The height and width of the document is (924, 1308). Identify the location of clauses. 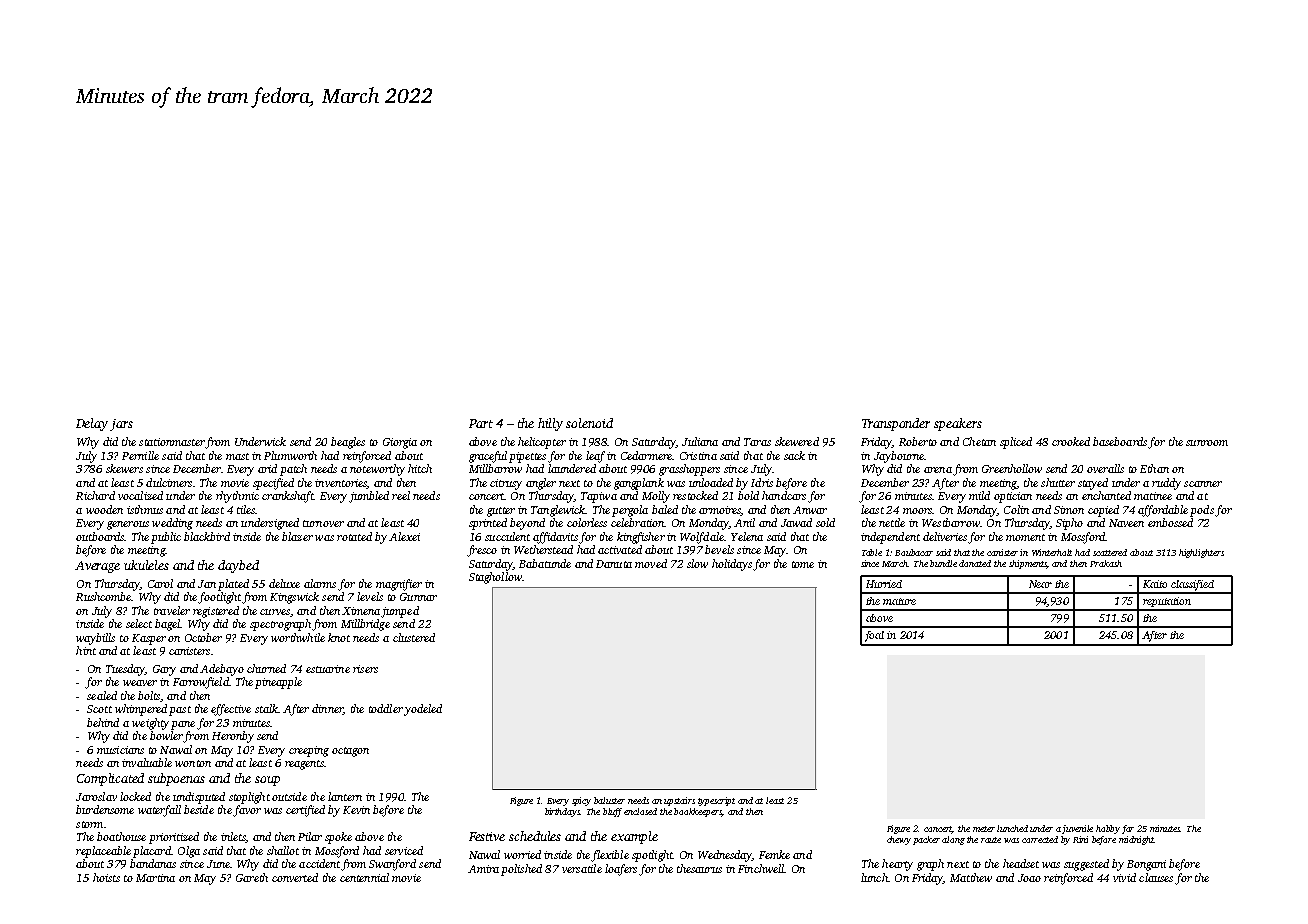
(1156, 877).
